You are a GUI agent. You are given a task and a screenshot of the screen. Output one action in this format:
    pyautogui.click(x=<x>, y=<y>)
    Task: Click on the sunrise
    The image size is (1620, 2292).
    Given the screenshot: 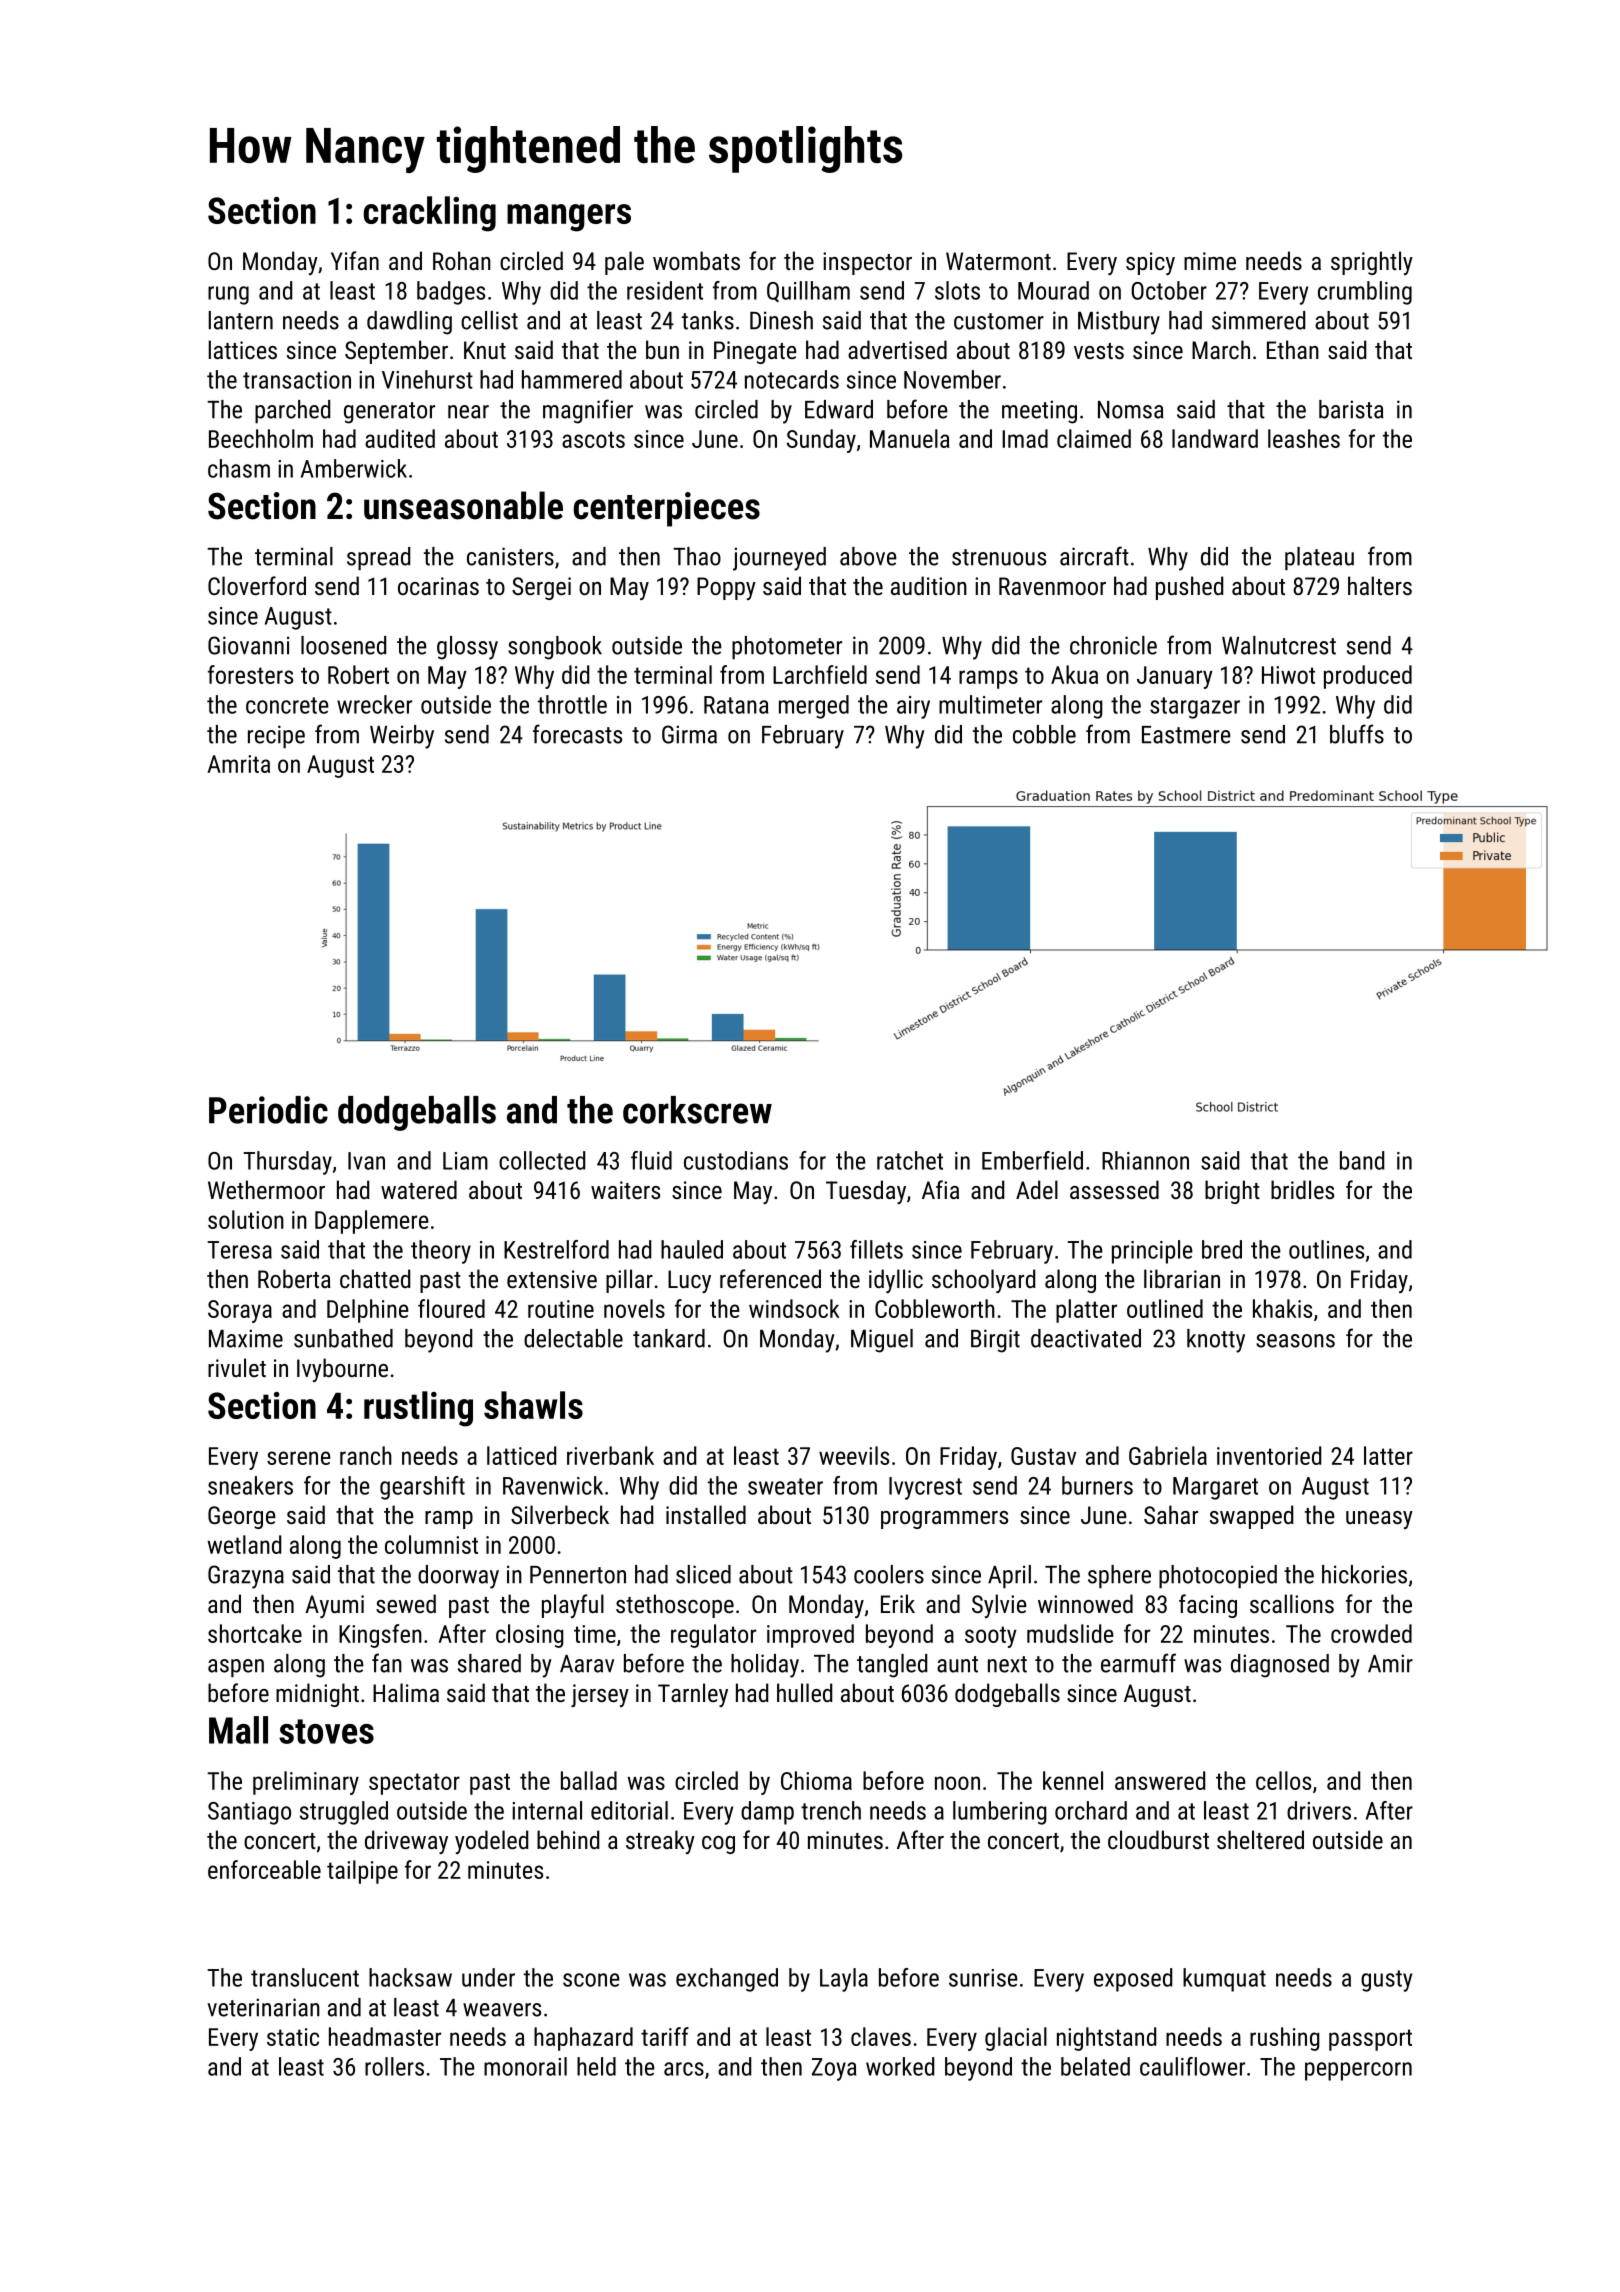 What is the action you would take?
    pyautogui.click(x=983, y=1978)
